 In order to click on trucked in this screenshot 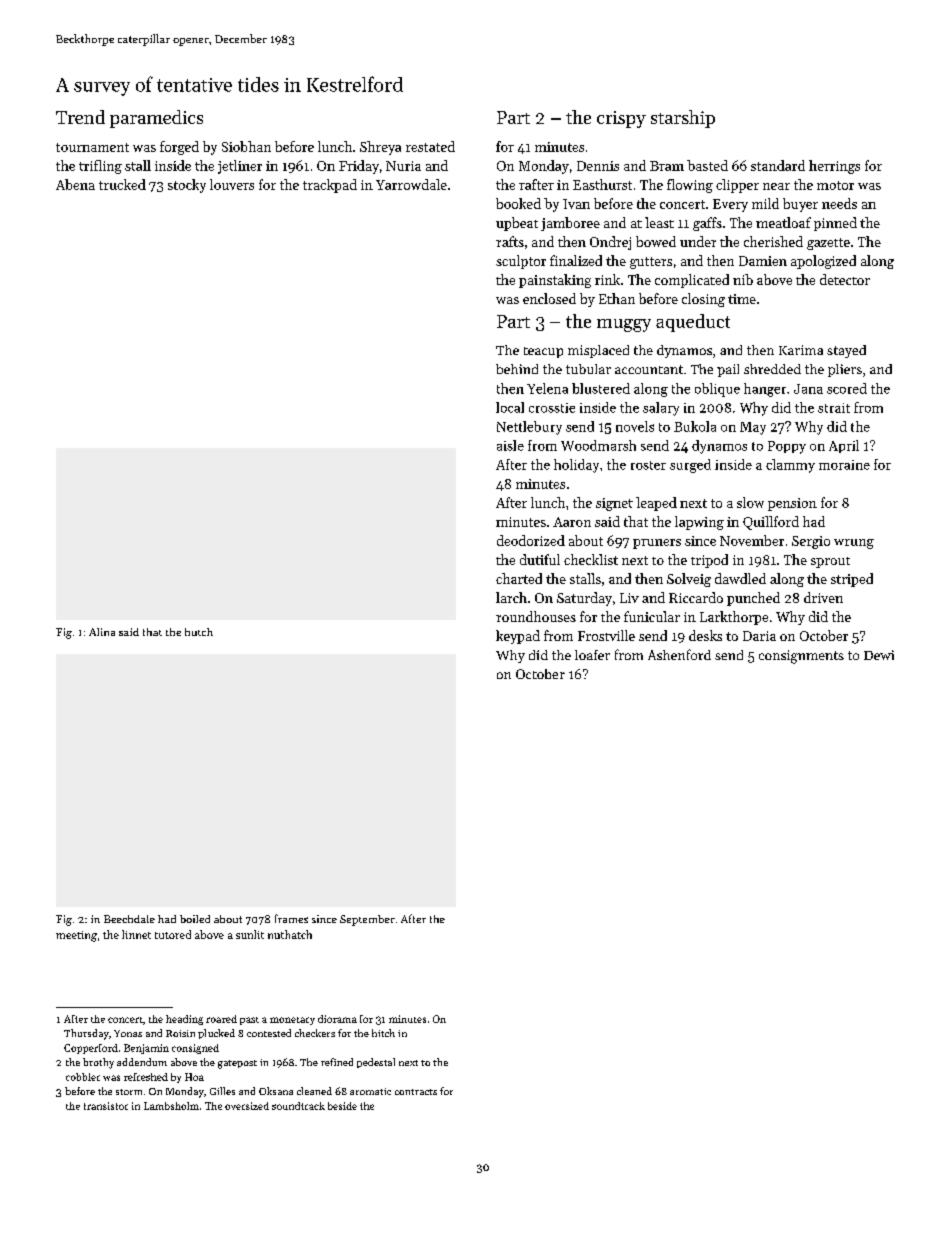, I will do `click(122, 184)`.
